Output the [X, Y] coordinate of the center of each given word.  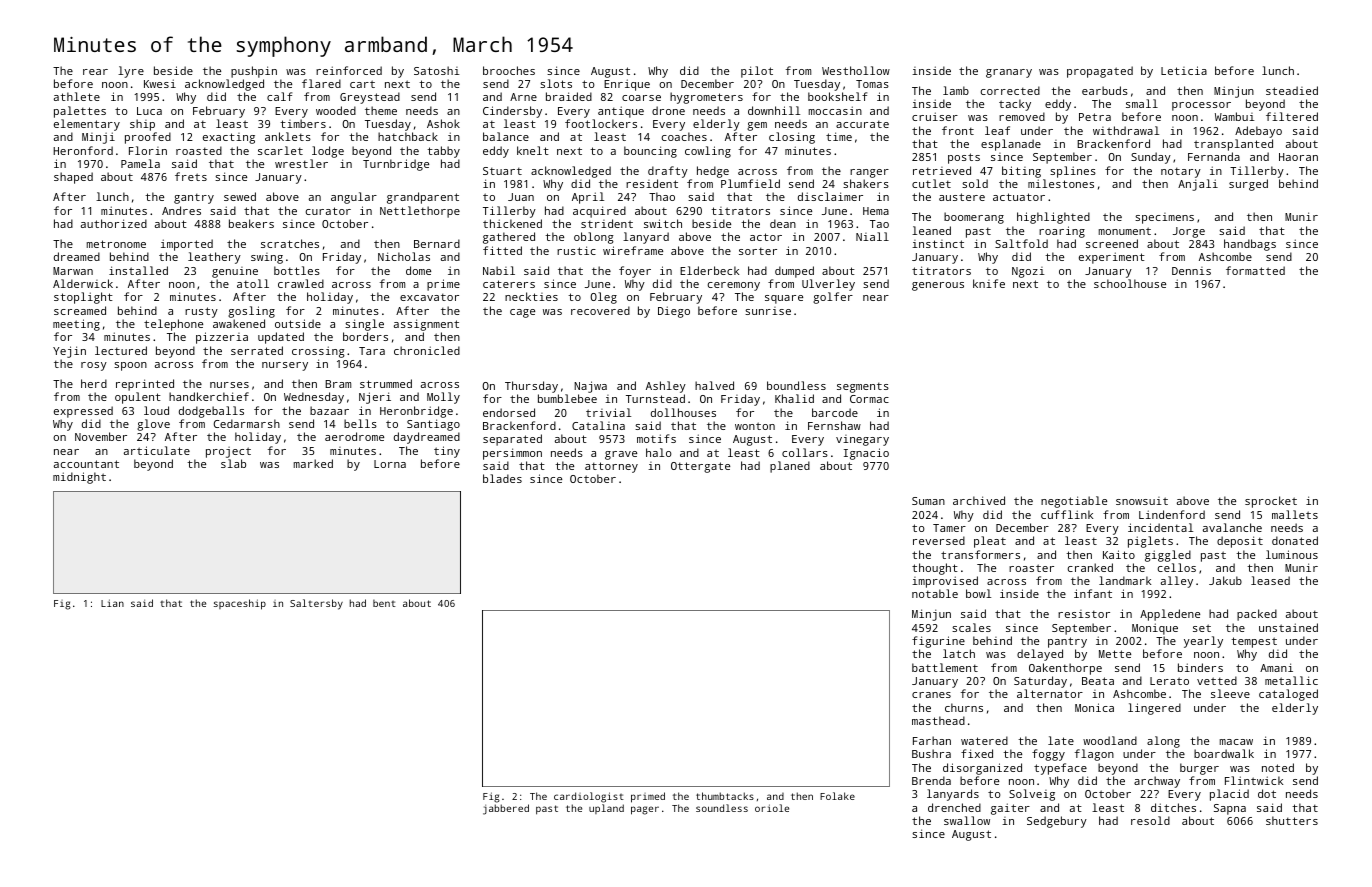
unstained [1288, 627]
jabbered [506, 809]
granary [1009, 73]
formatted [1255, 270]
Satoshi [437, 70]
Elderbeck [709, 270]
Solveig [1032, 795]
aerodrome [354, 436]
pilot [757, 72]
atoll [253, 283]
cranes [931, 695]
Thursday [531, 387]
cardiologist [589, 797]
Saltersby [316, 604]
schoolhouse [1130, 283]
